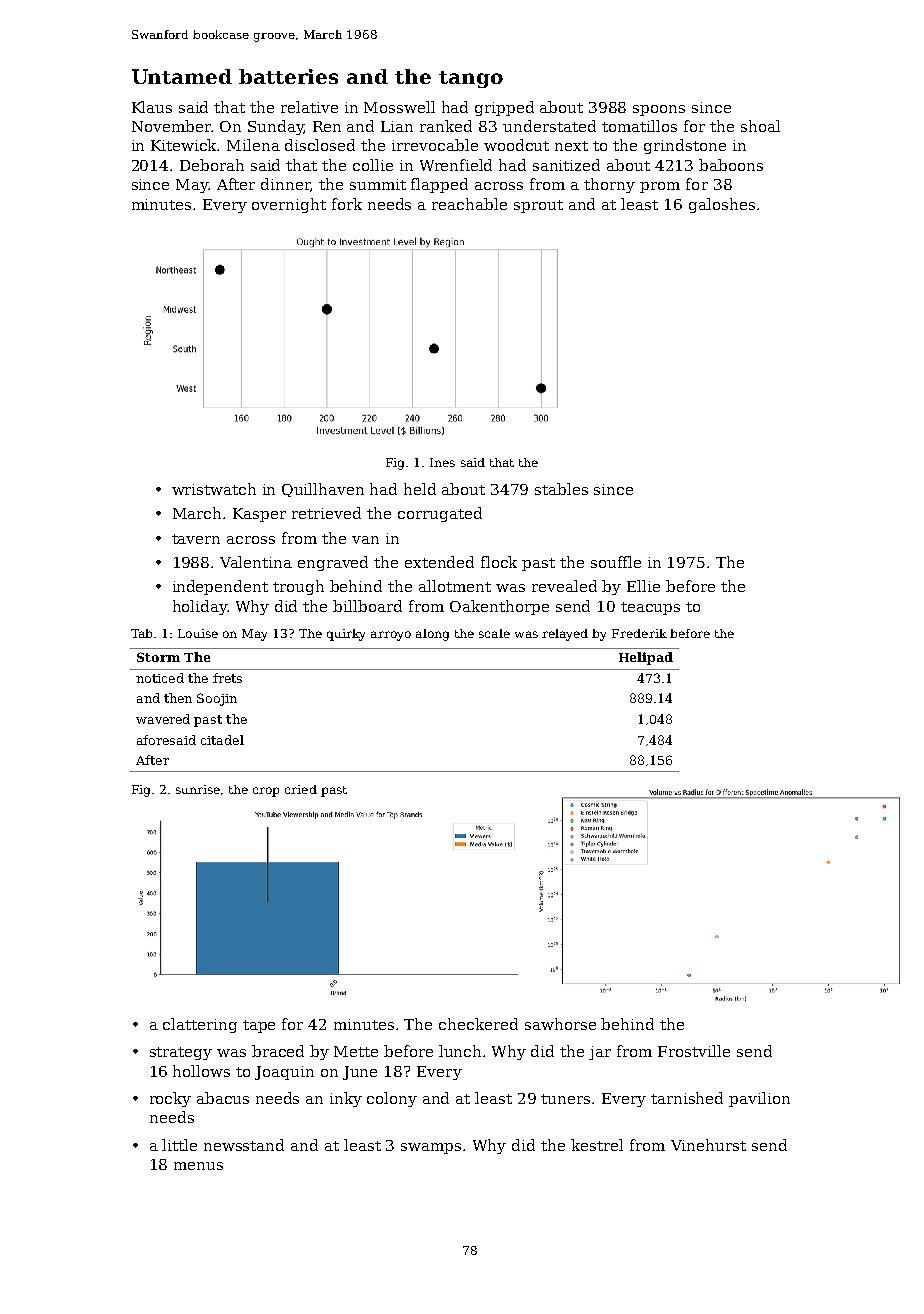 This page has width=924, height=1314. I want to click on relative, so click(309, 107).
